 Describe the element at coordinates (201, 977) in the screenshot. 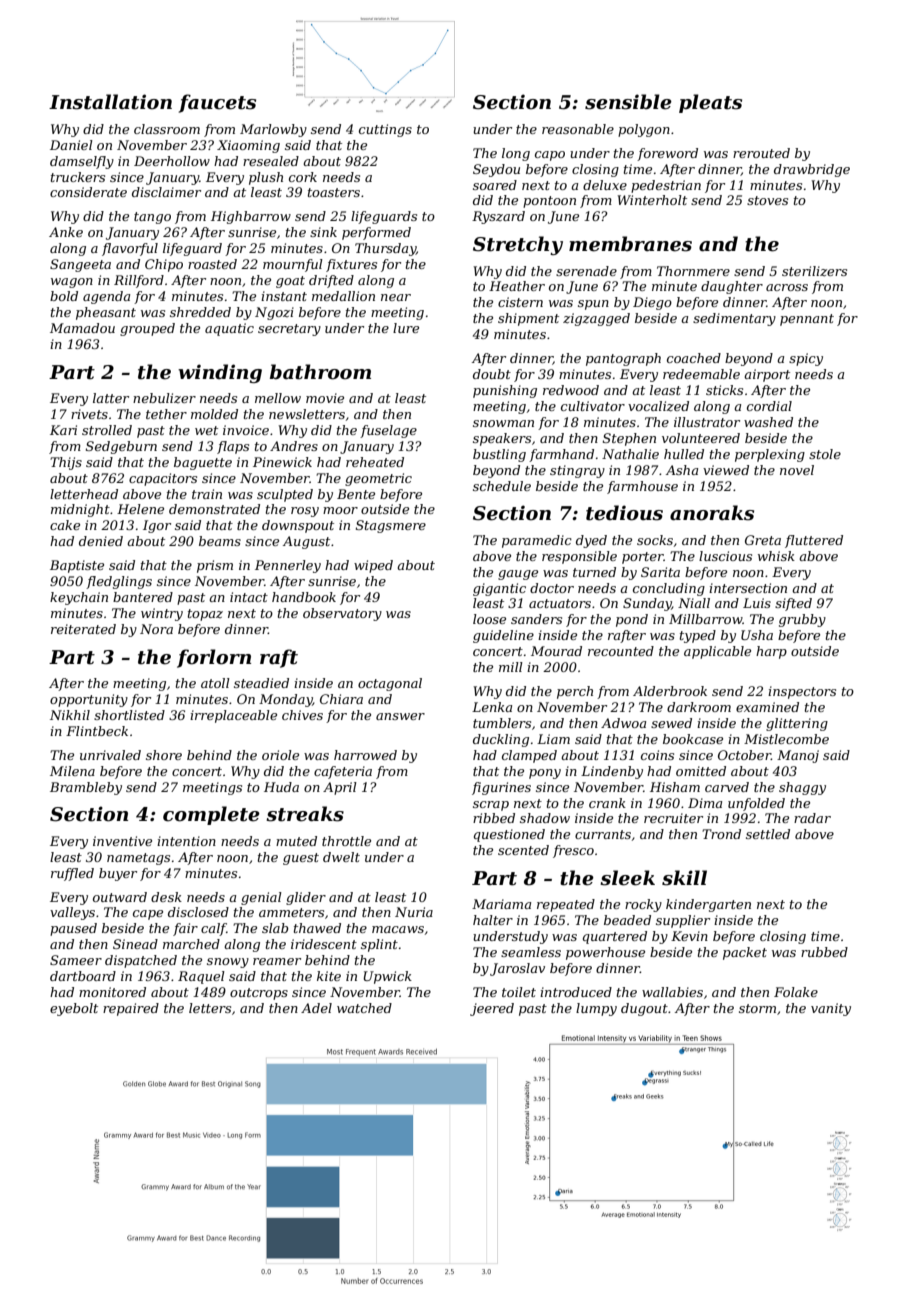

I see `Raquel` at that location.
